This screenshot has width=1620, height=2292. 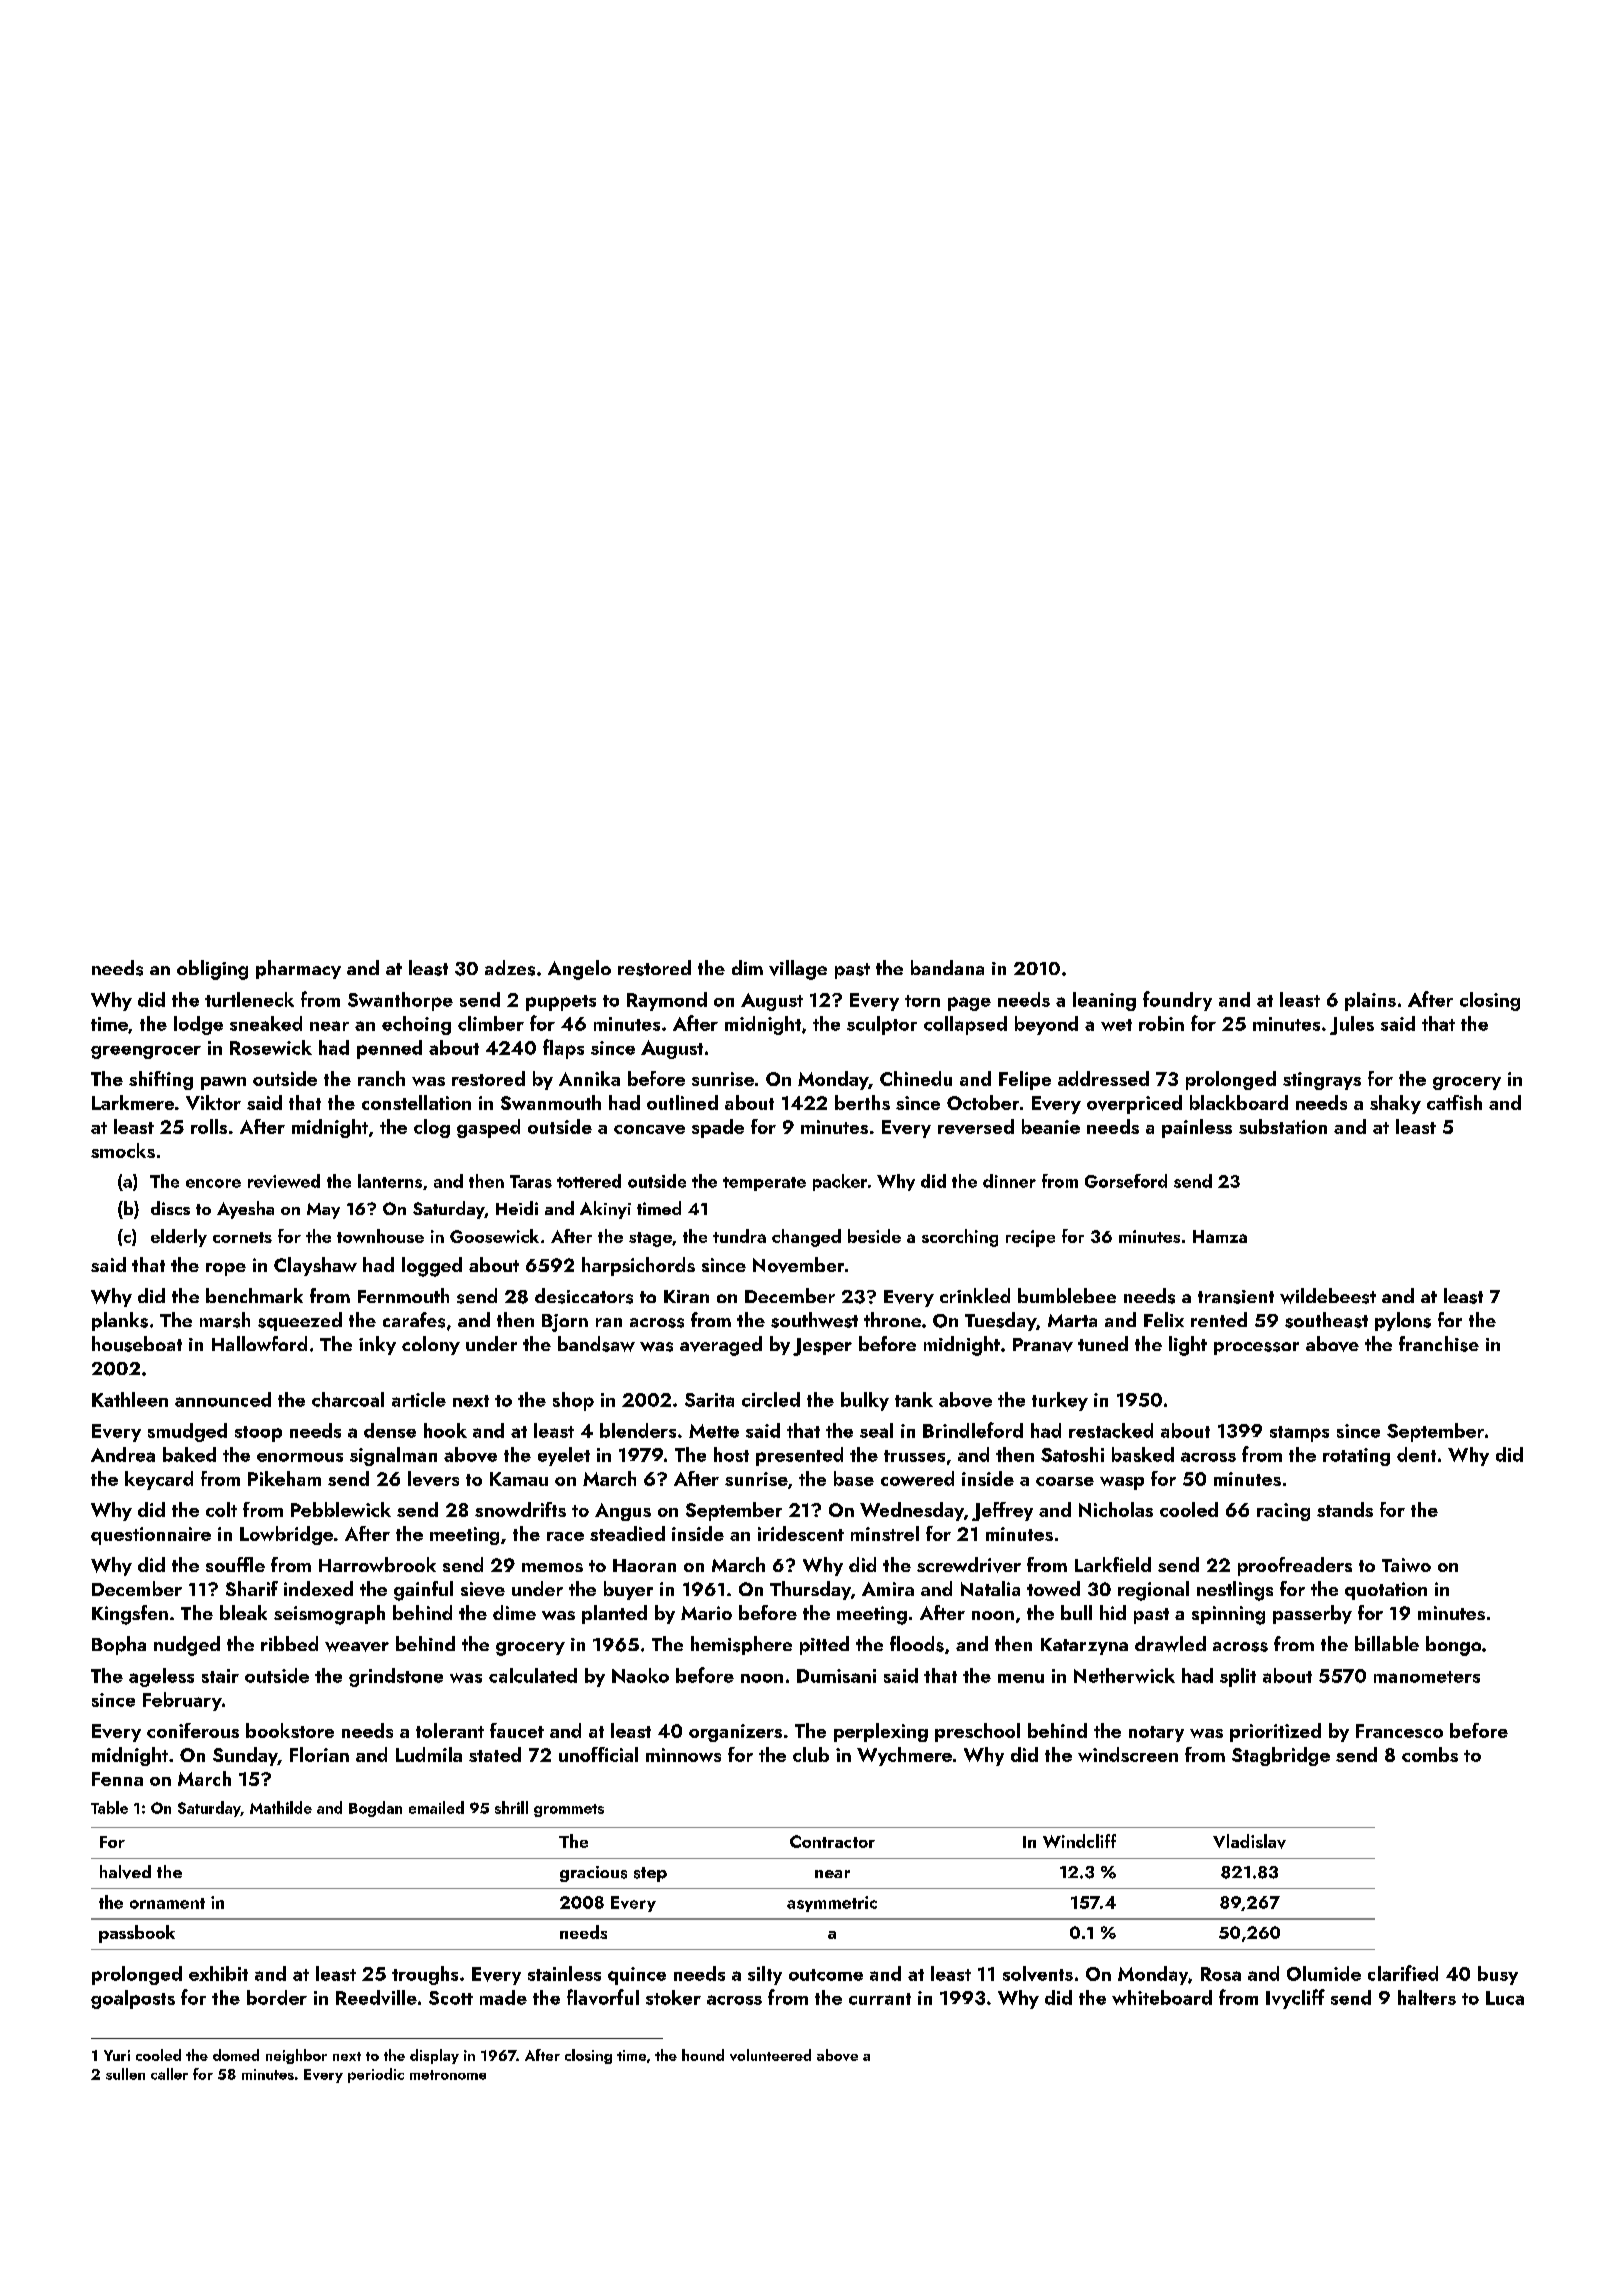 I want to click on bandana, so click(x=947, y=967).
